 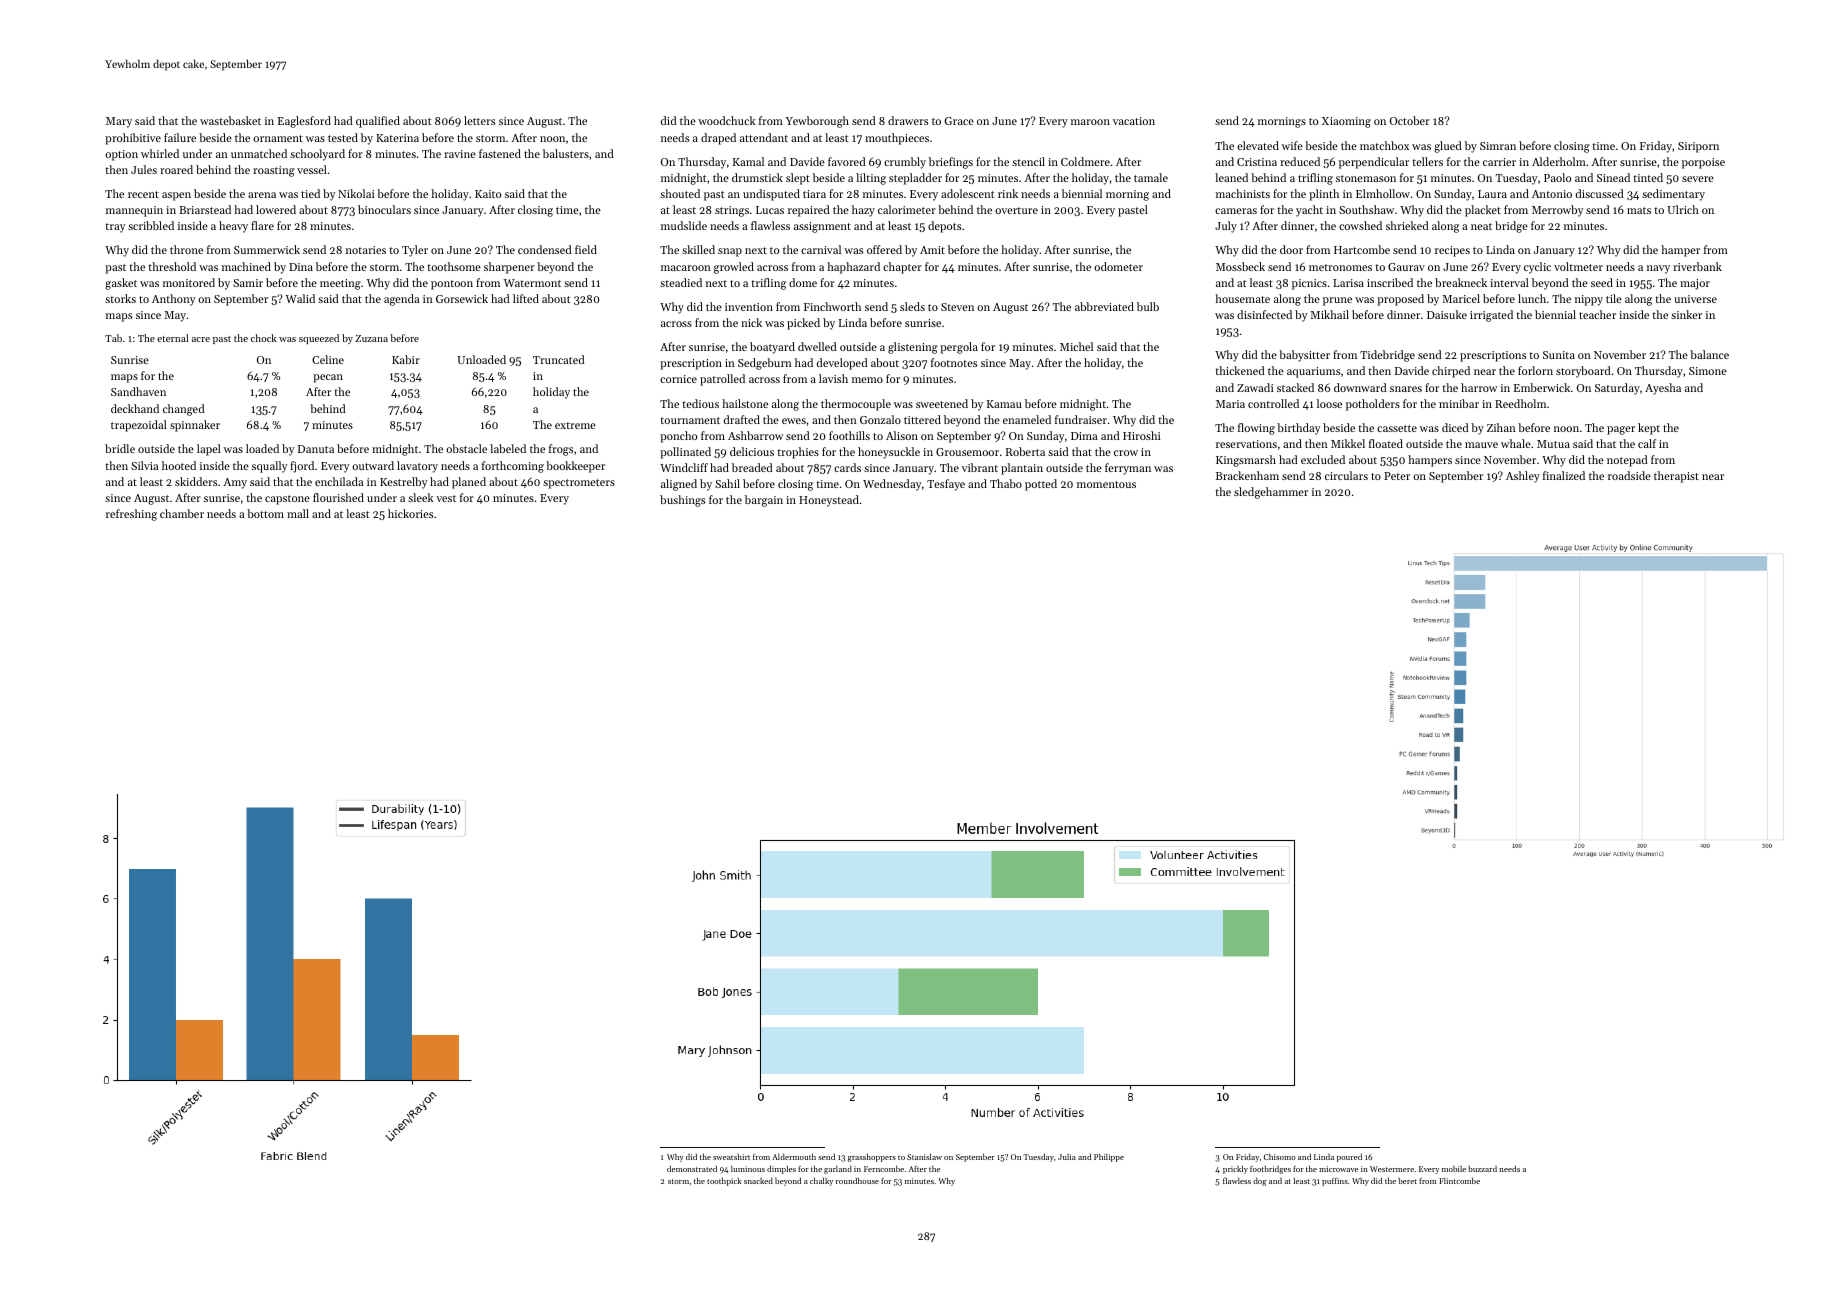 I want to click on refreshing, so click(x=131, y=515).
